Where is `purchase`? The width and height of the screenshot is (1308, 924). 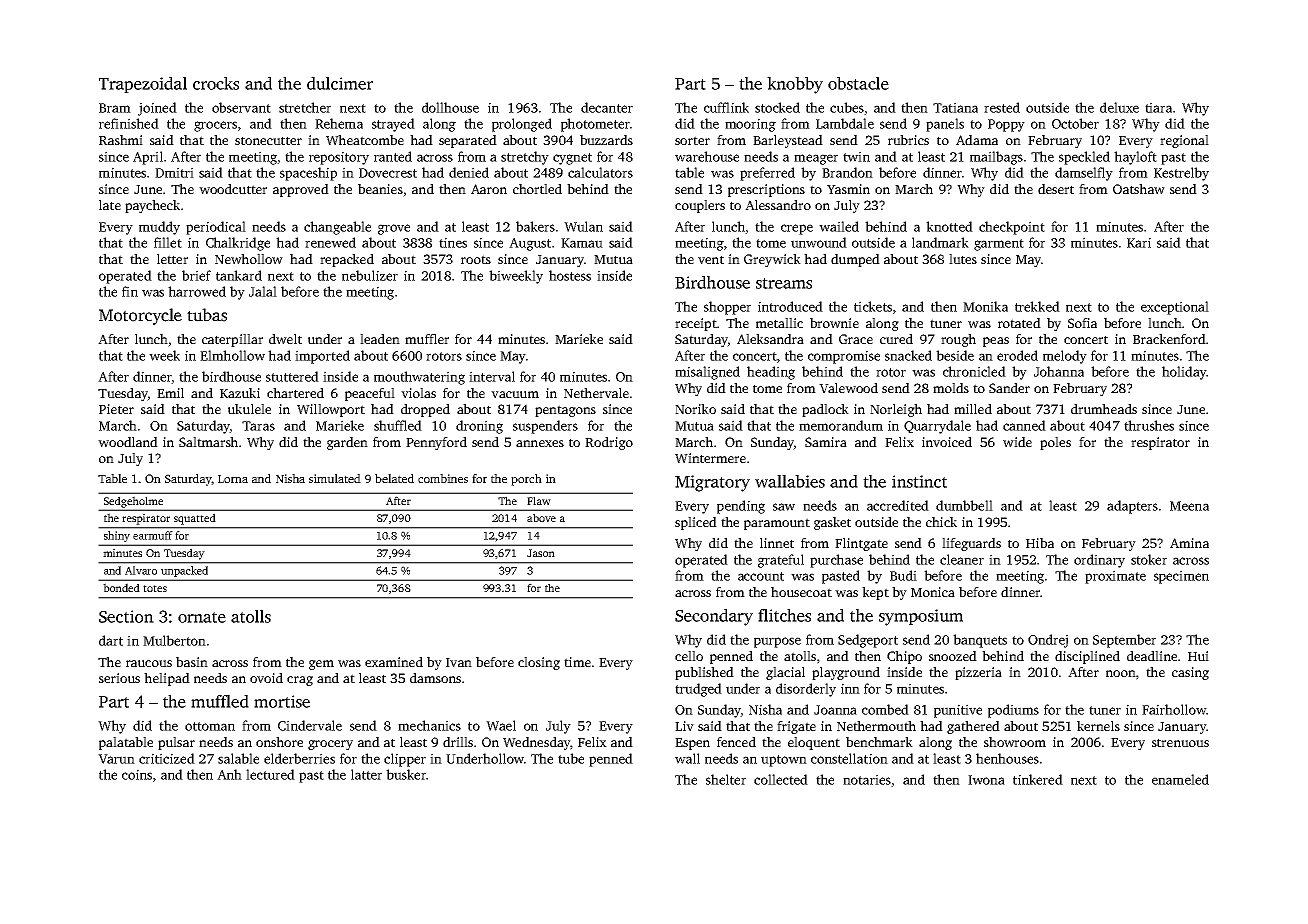
purchase is located at coordinates (836, 561).
